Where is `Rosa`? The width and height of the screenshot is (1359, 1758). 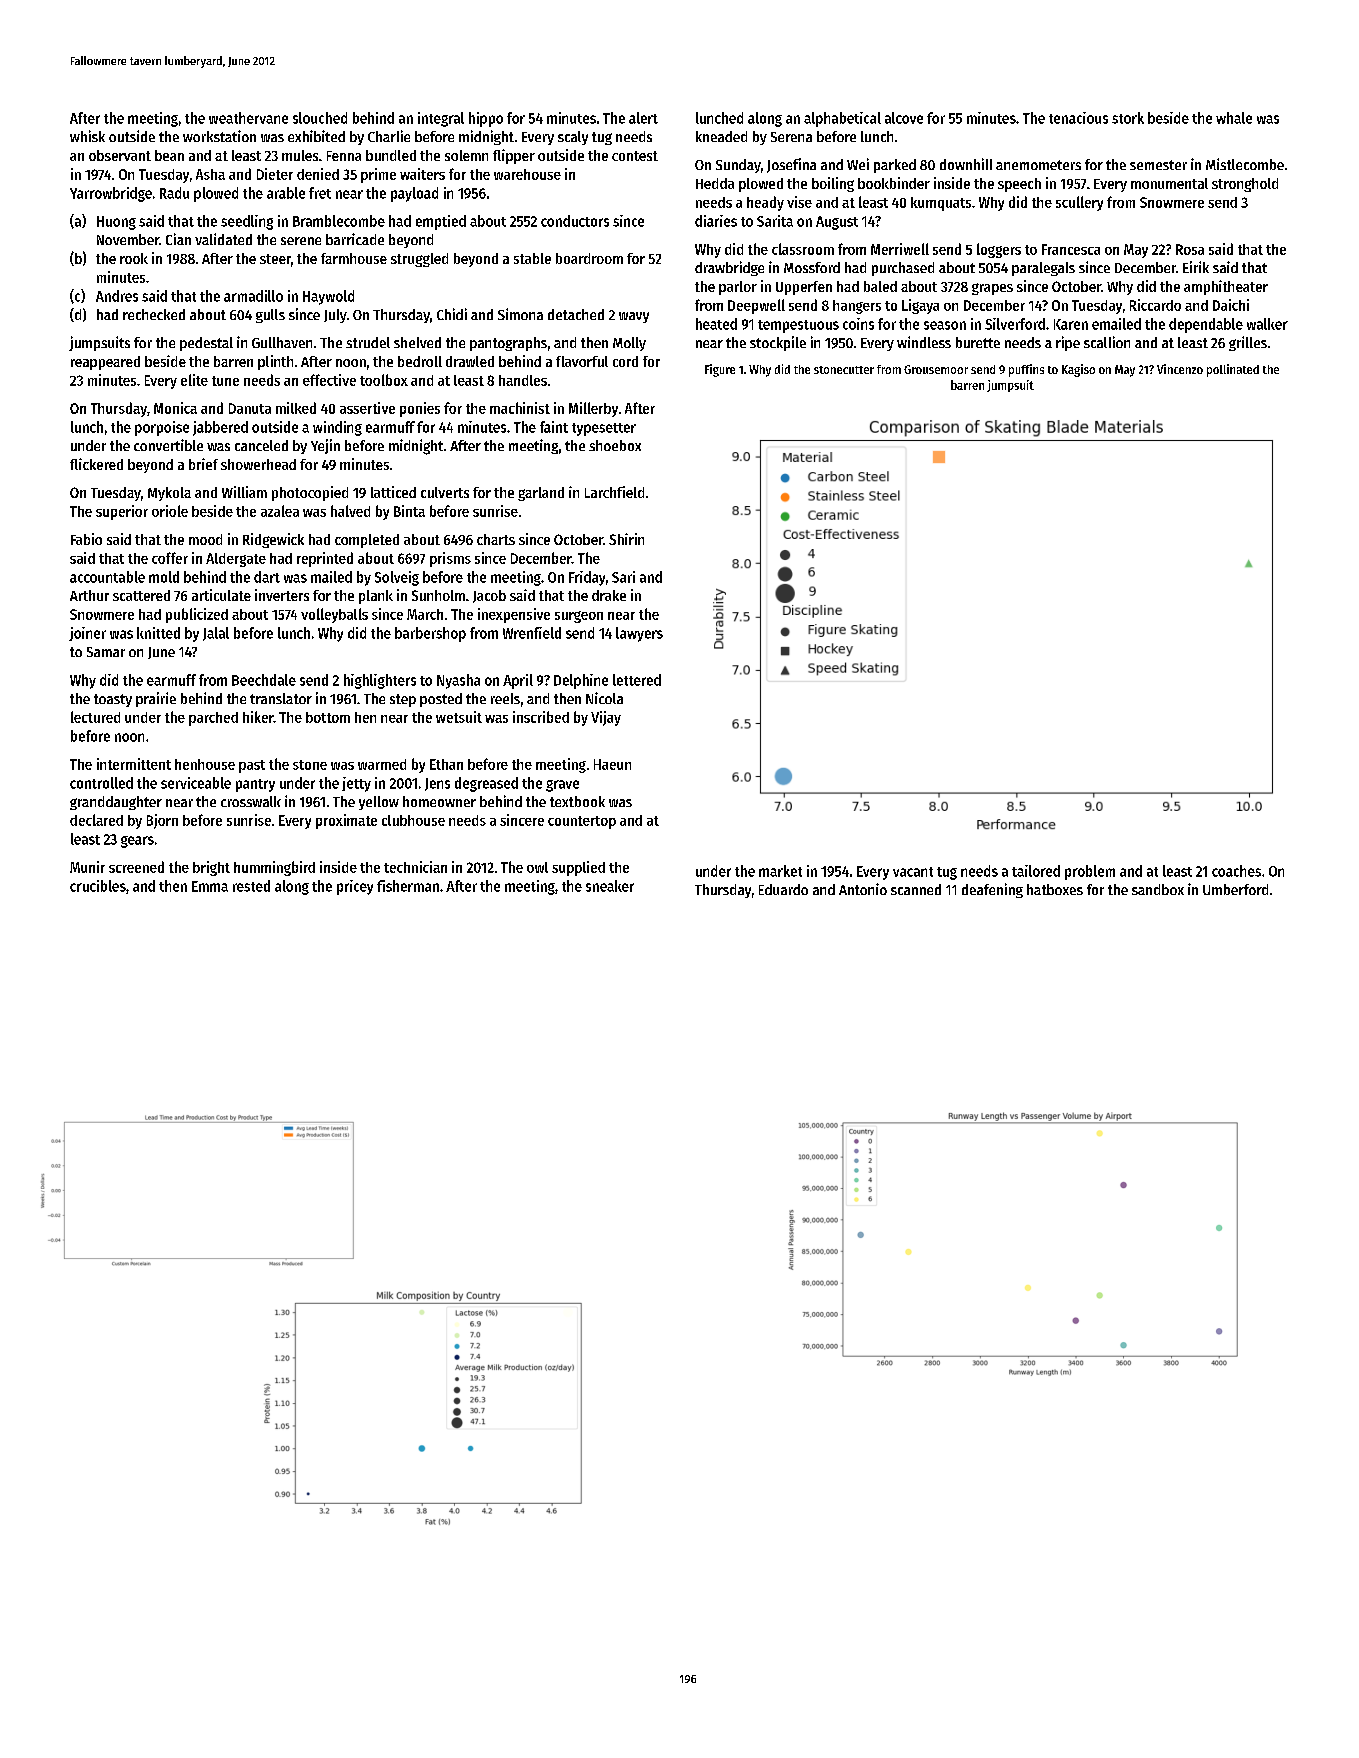 Rosa is located at coordinates (1190, 249).
